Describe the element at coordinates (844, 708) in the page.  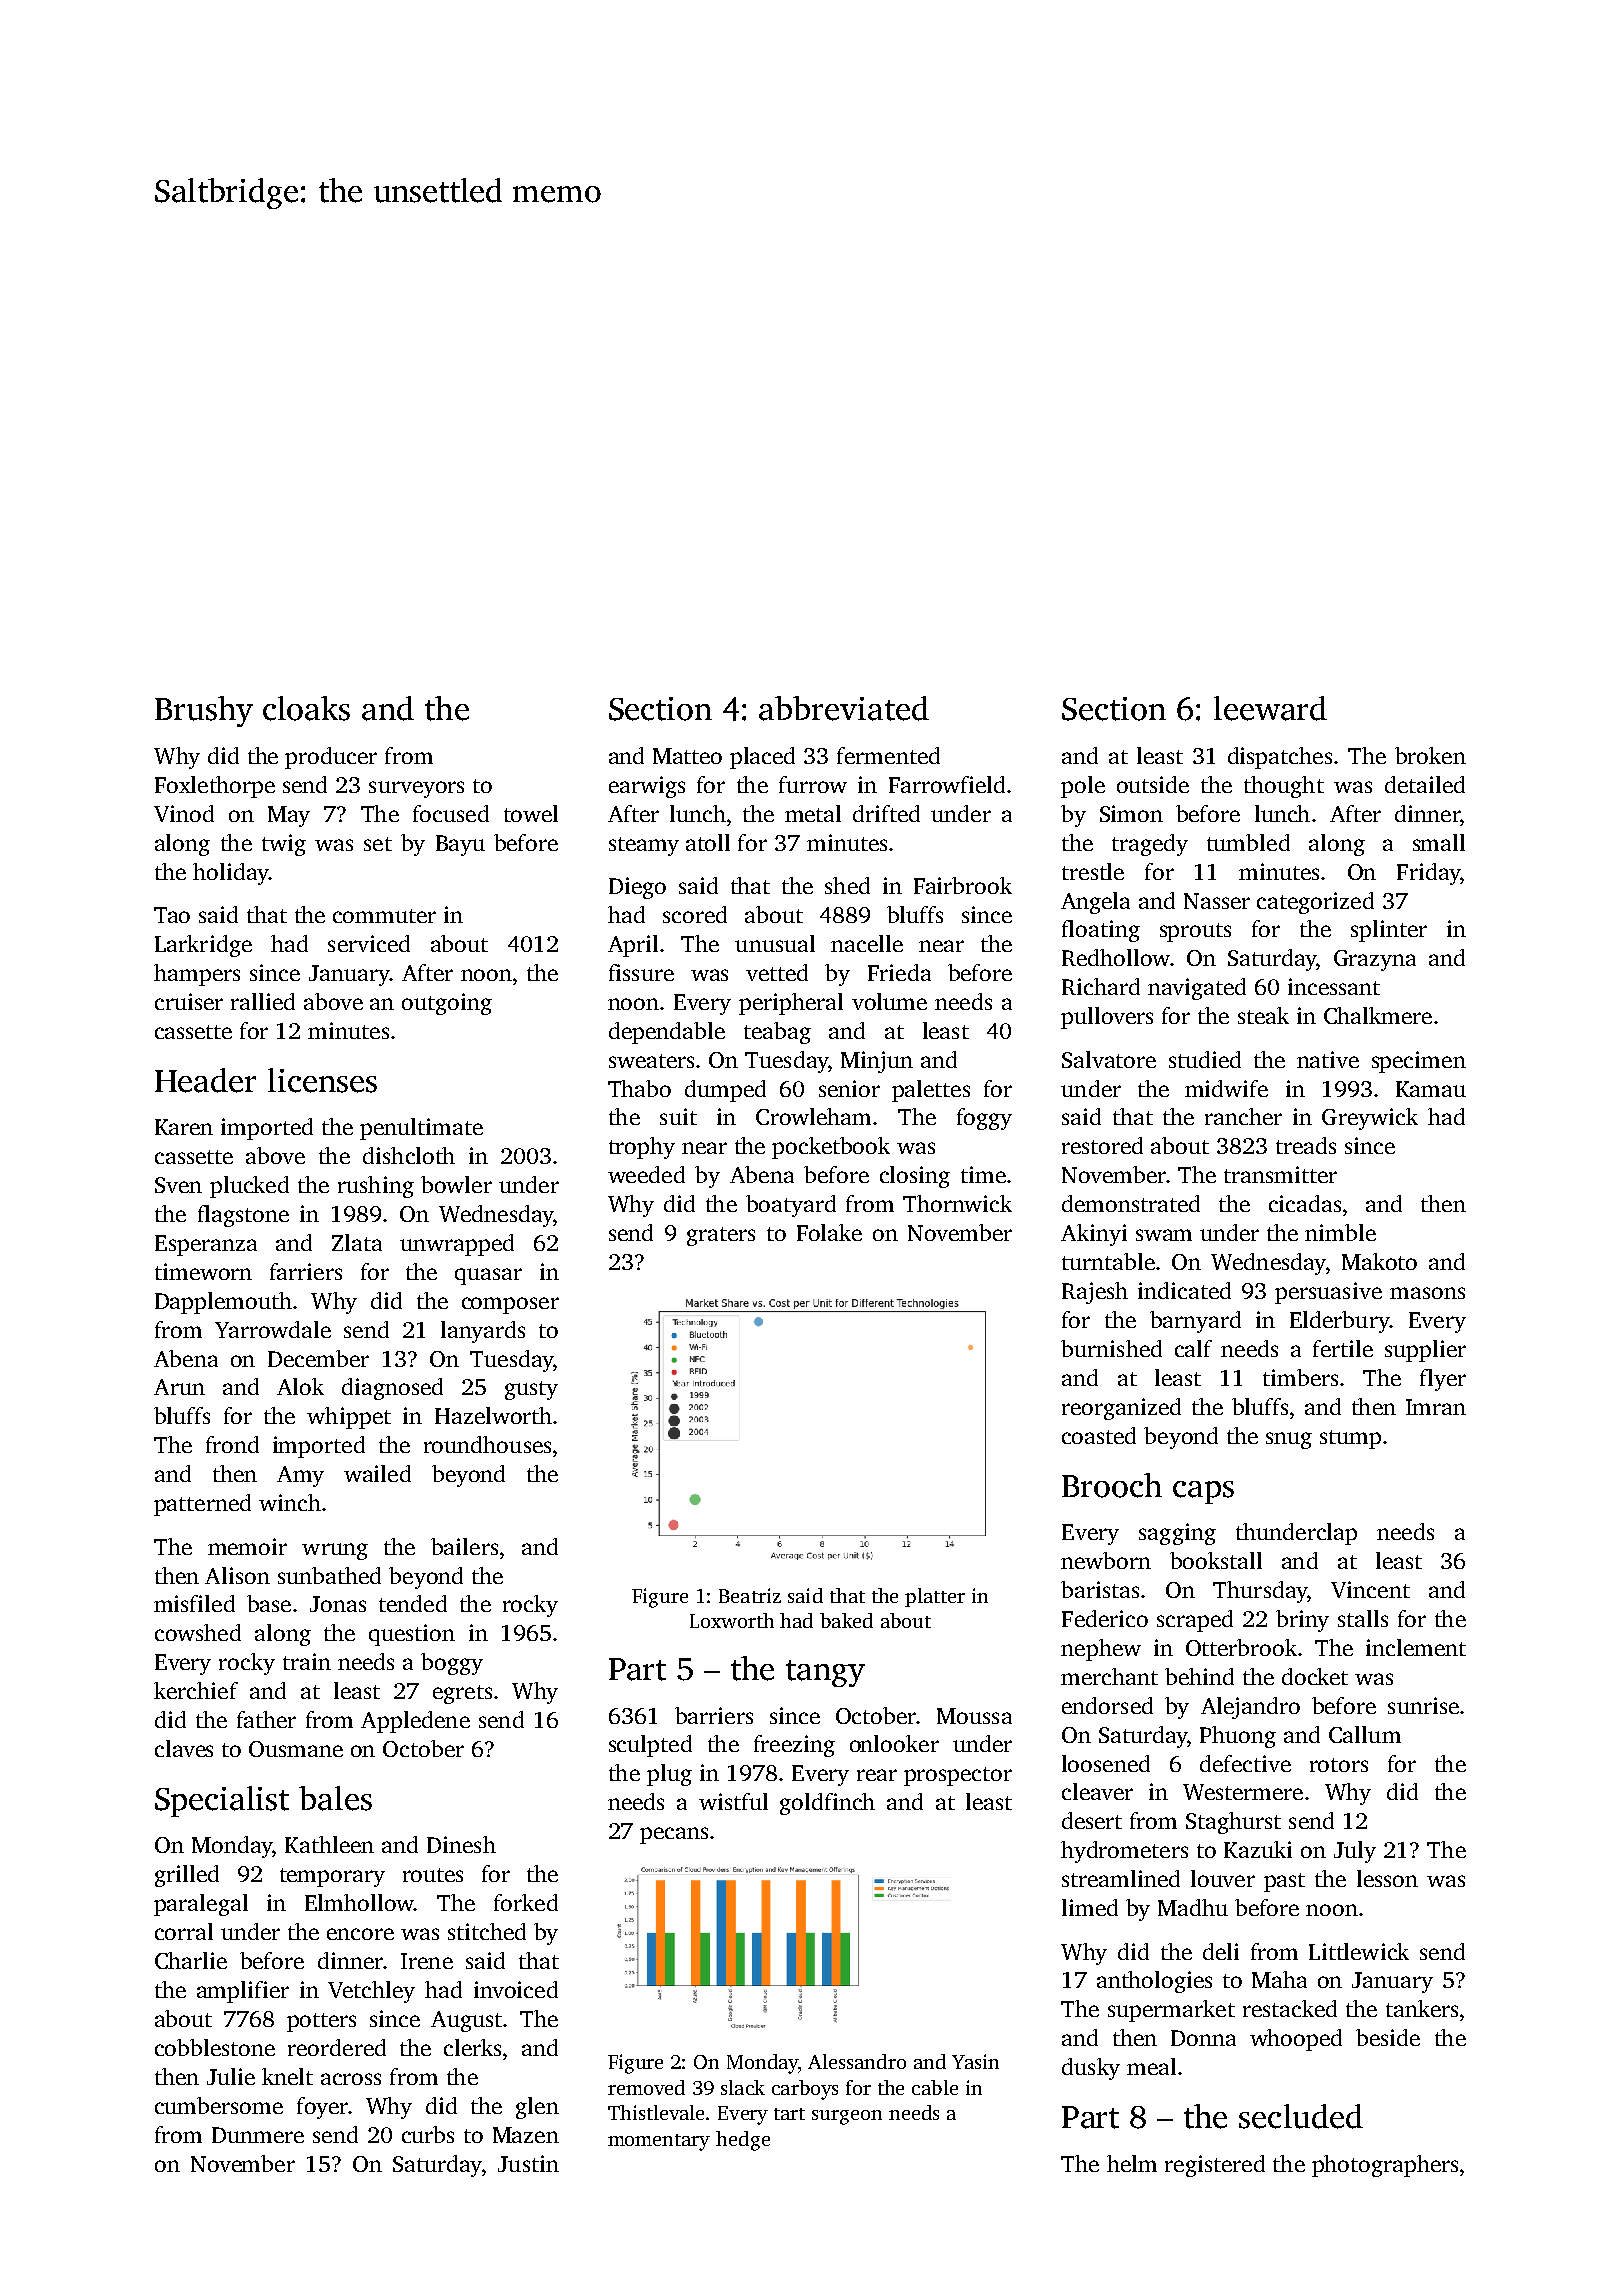
I see `abbreviated` at that location.
